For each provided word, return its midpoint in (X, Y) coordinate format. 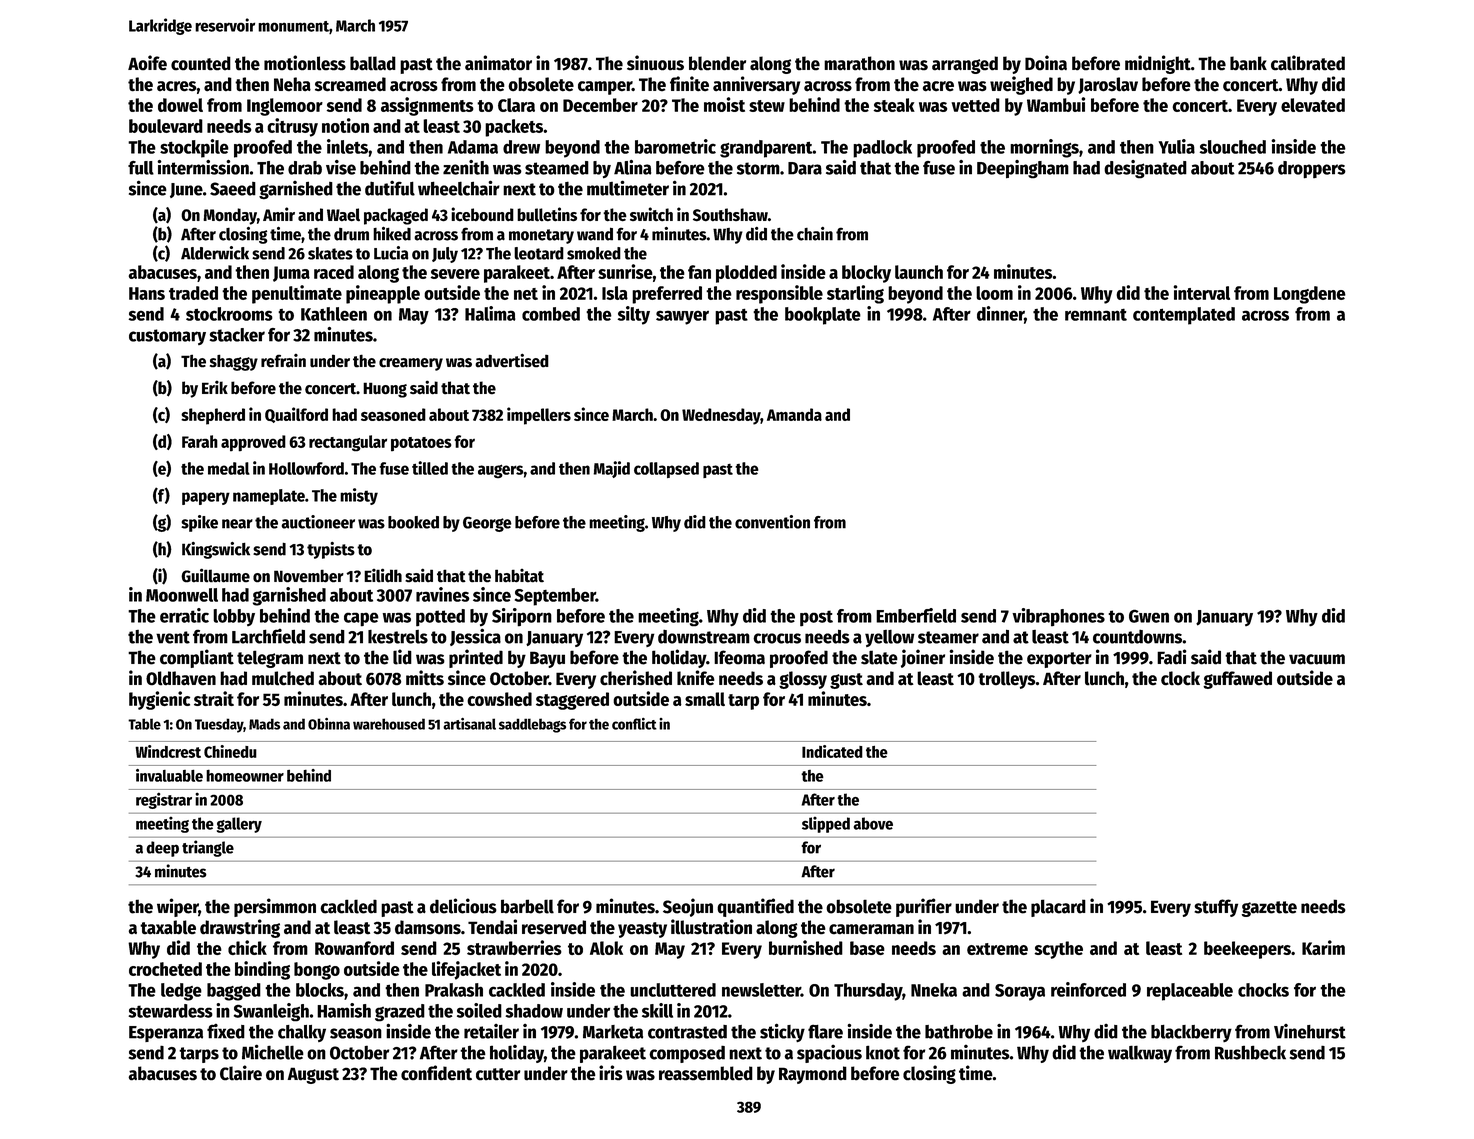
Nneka (934, 990)
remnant (1096, 314)
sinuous (655, 63)
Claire (241, 1073)
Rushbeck (1250, 1052)
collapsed (666, 470)
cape (361, 619)
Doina (1046, 63)
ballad (373, 63)
